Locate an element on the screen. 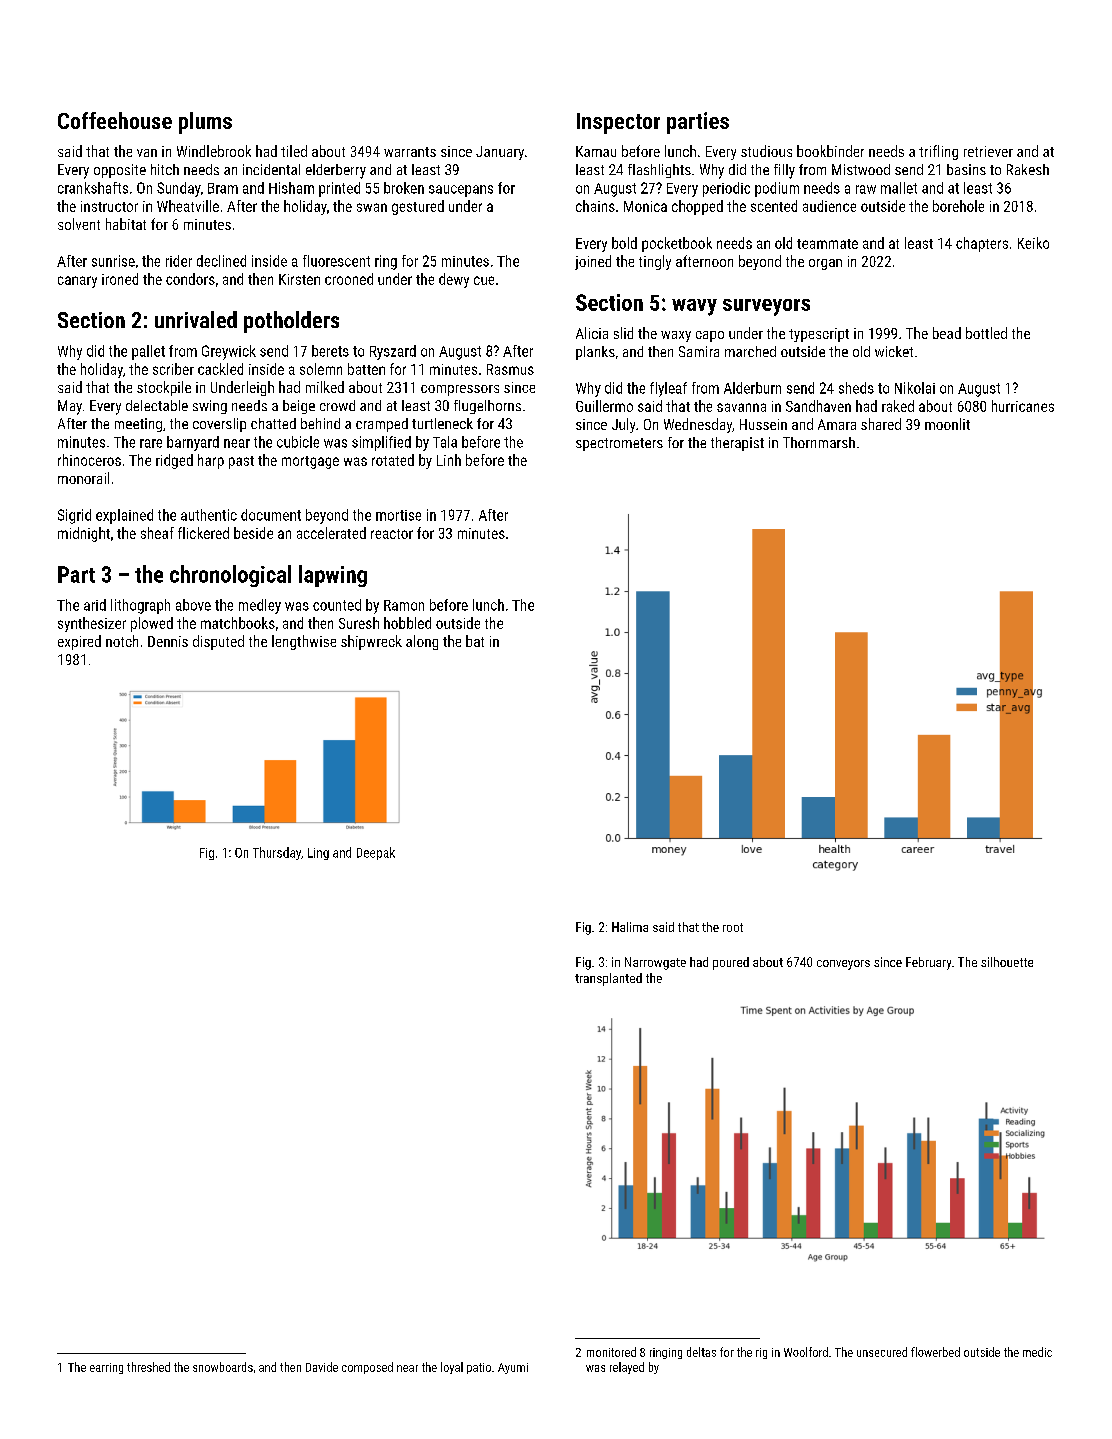 Image resolution: width=1112 pixels, height=1439 pixels. Woolford is located at coordinates (806, 1352).
